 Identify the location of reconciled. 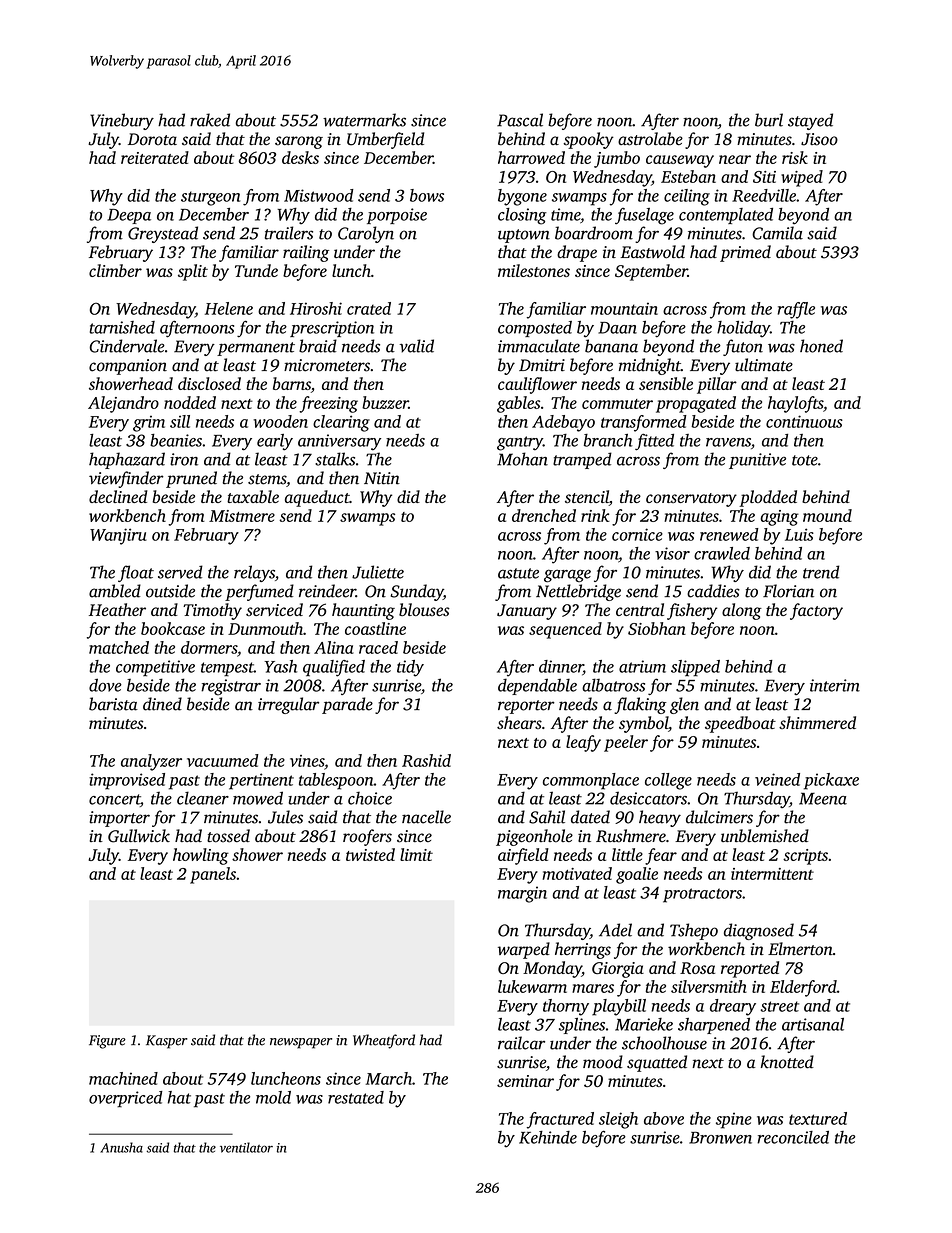
(793, 1137).
